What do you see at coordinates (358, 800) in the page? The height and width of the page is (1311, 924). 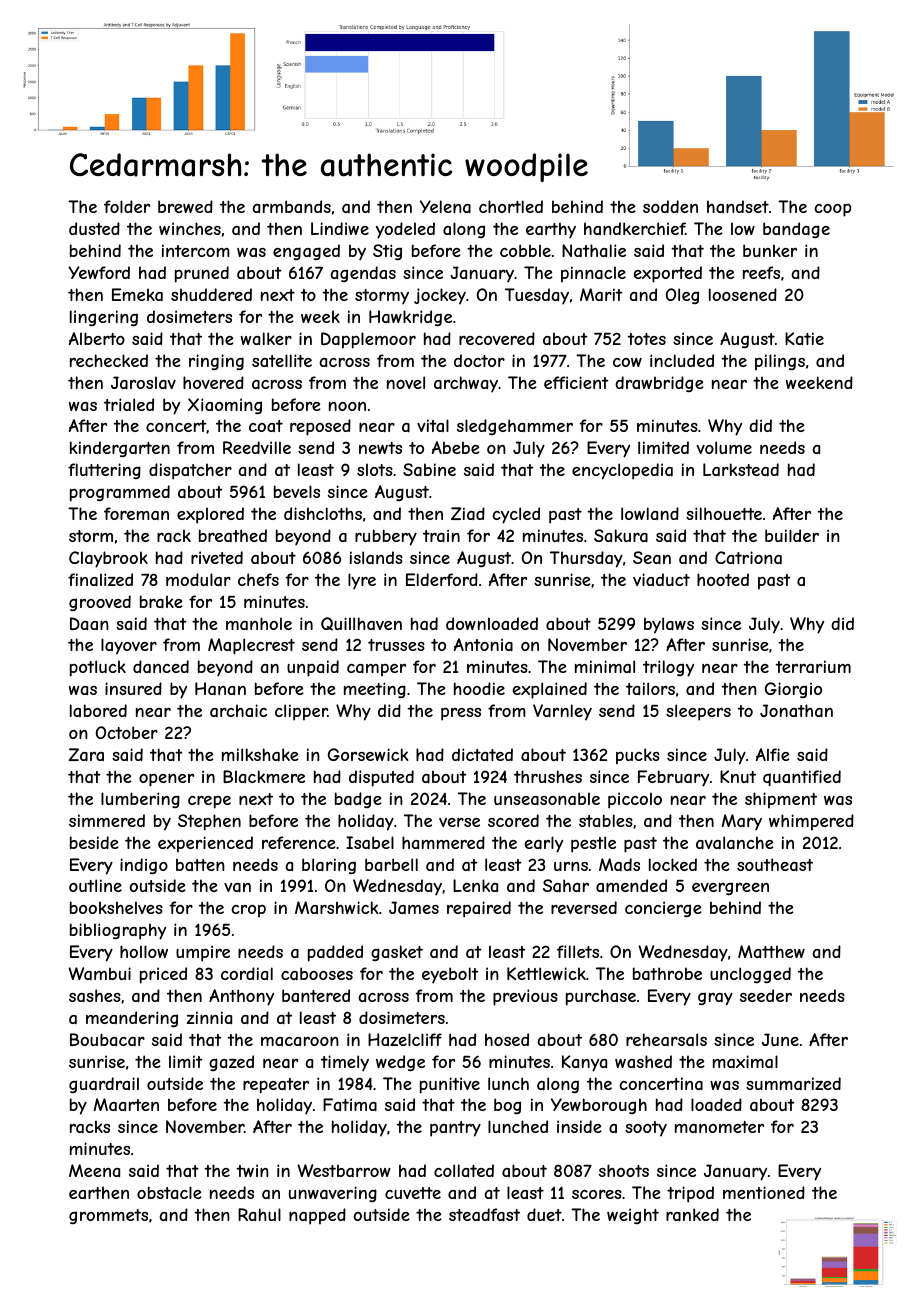 I see `badge` at bounding box center [358, 800].
